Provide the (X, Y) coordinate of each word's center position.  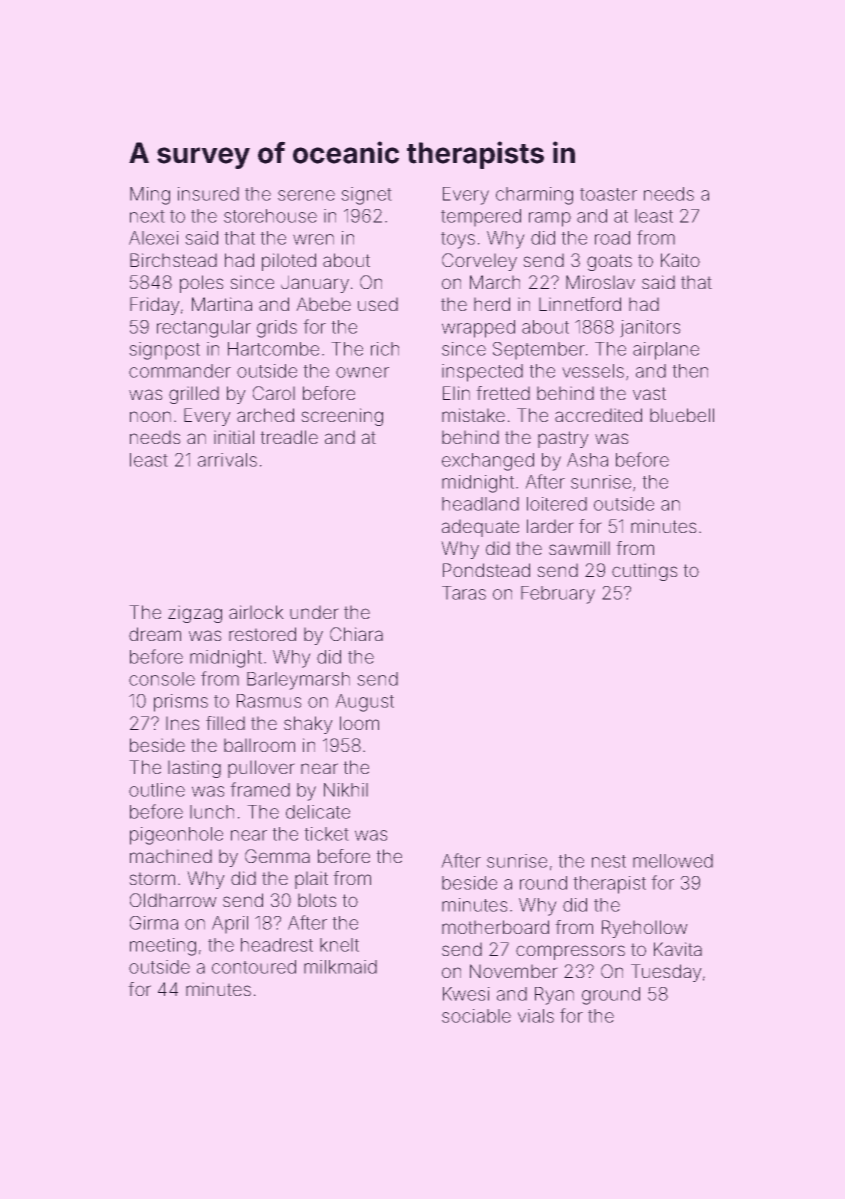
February (558, 595)
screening (342, 417)
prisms (181, 703)
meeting (163, 947)
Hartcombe (273, 349)
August (364, 703)
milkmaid (340, 967)
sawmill (579, 548)
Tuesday (666, 973)
